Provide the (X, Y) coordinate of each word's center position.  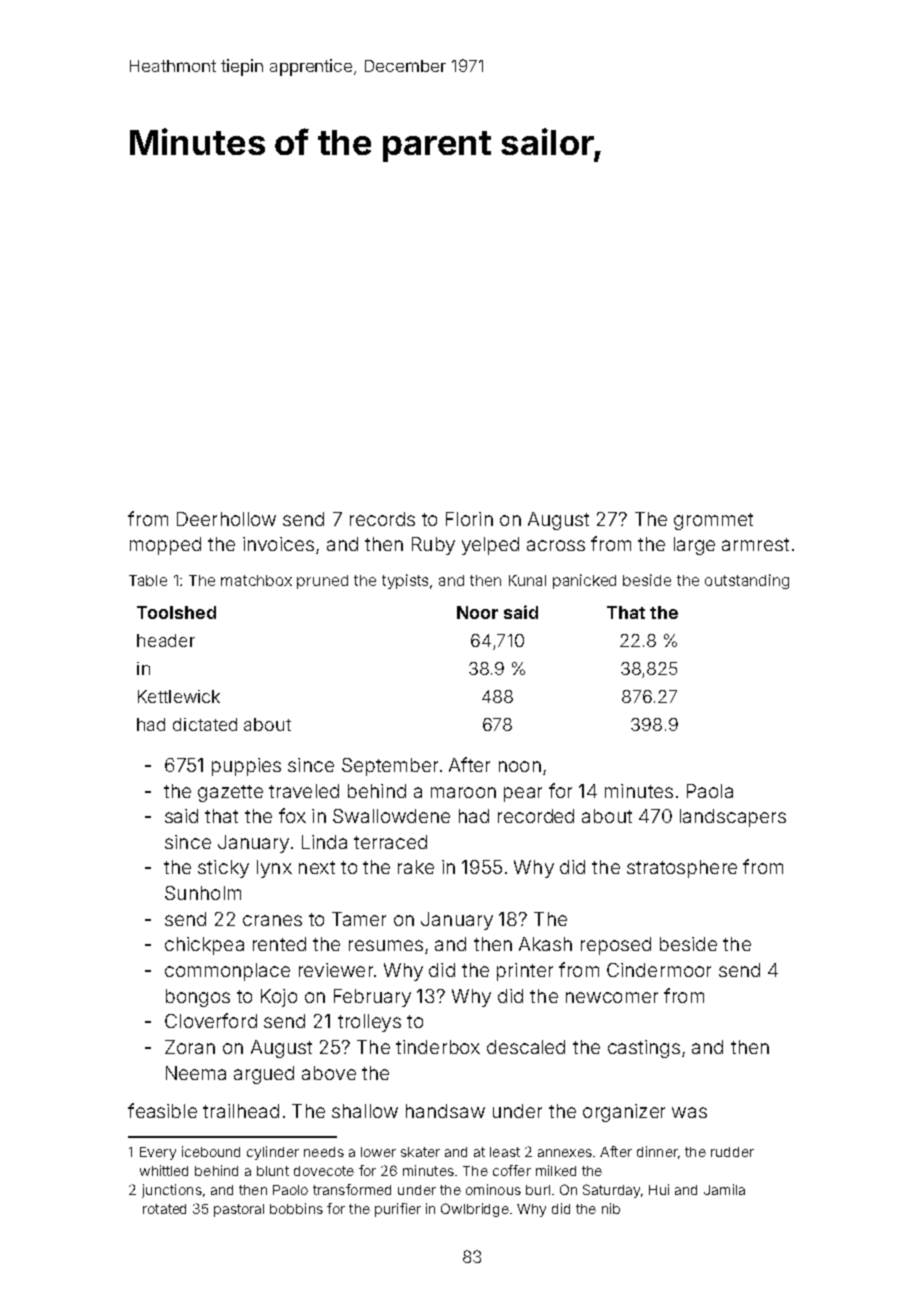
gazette (230, 793)
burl (538, 1190)
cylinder (273, 1153)
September (390, 767)
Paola (710, 791)
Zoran (190, 1047)
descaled (526, 1047)
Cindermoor (659, 970)
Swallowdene (391, 816)
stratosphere (682, 869)
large (694, 546)
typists (405, 581)
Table (148, 580)
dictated (205, 724)
